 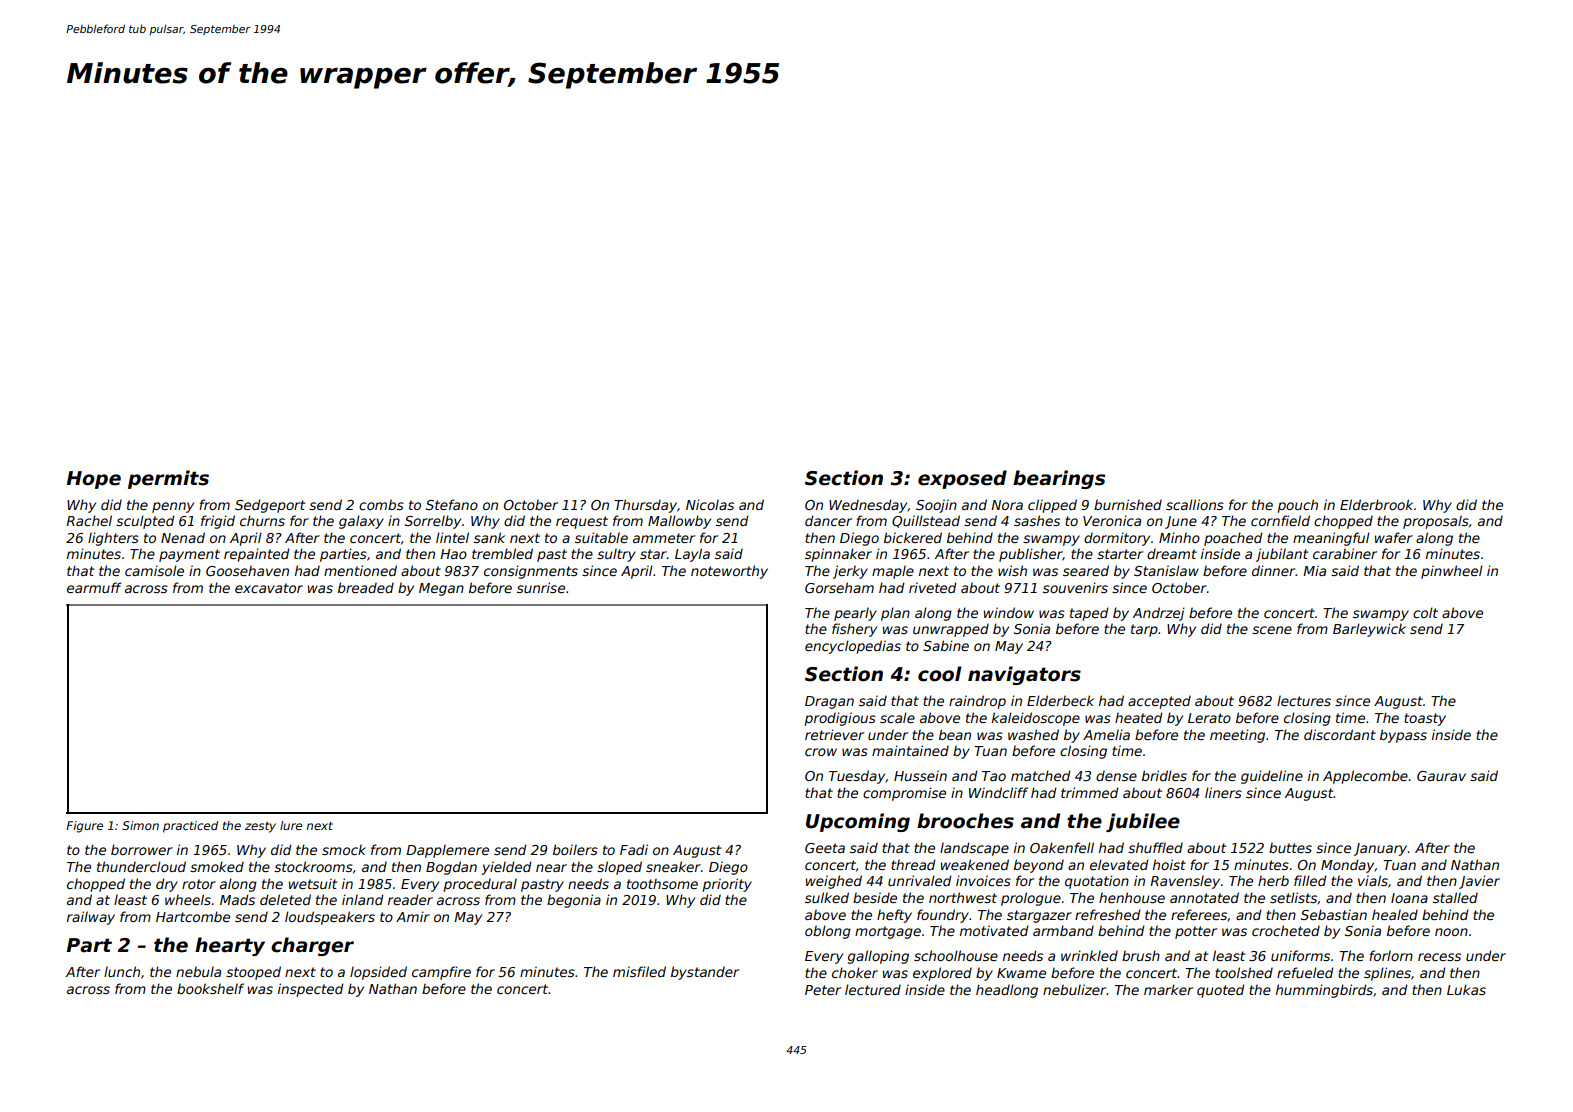 What do you see at coordinates (366, 587) in the screenshot?
I see `breaded` at bounding box center [366, 587].
